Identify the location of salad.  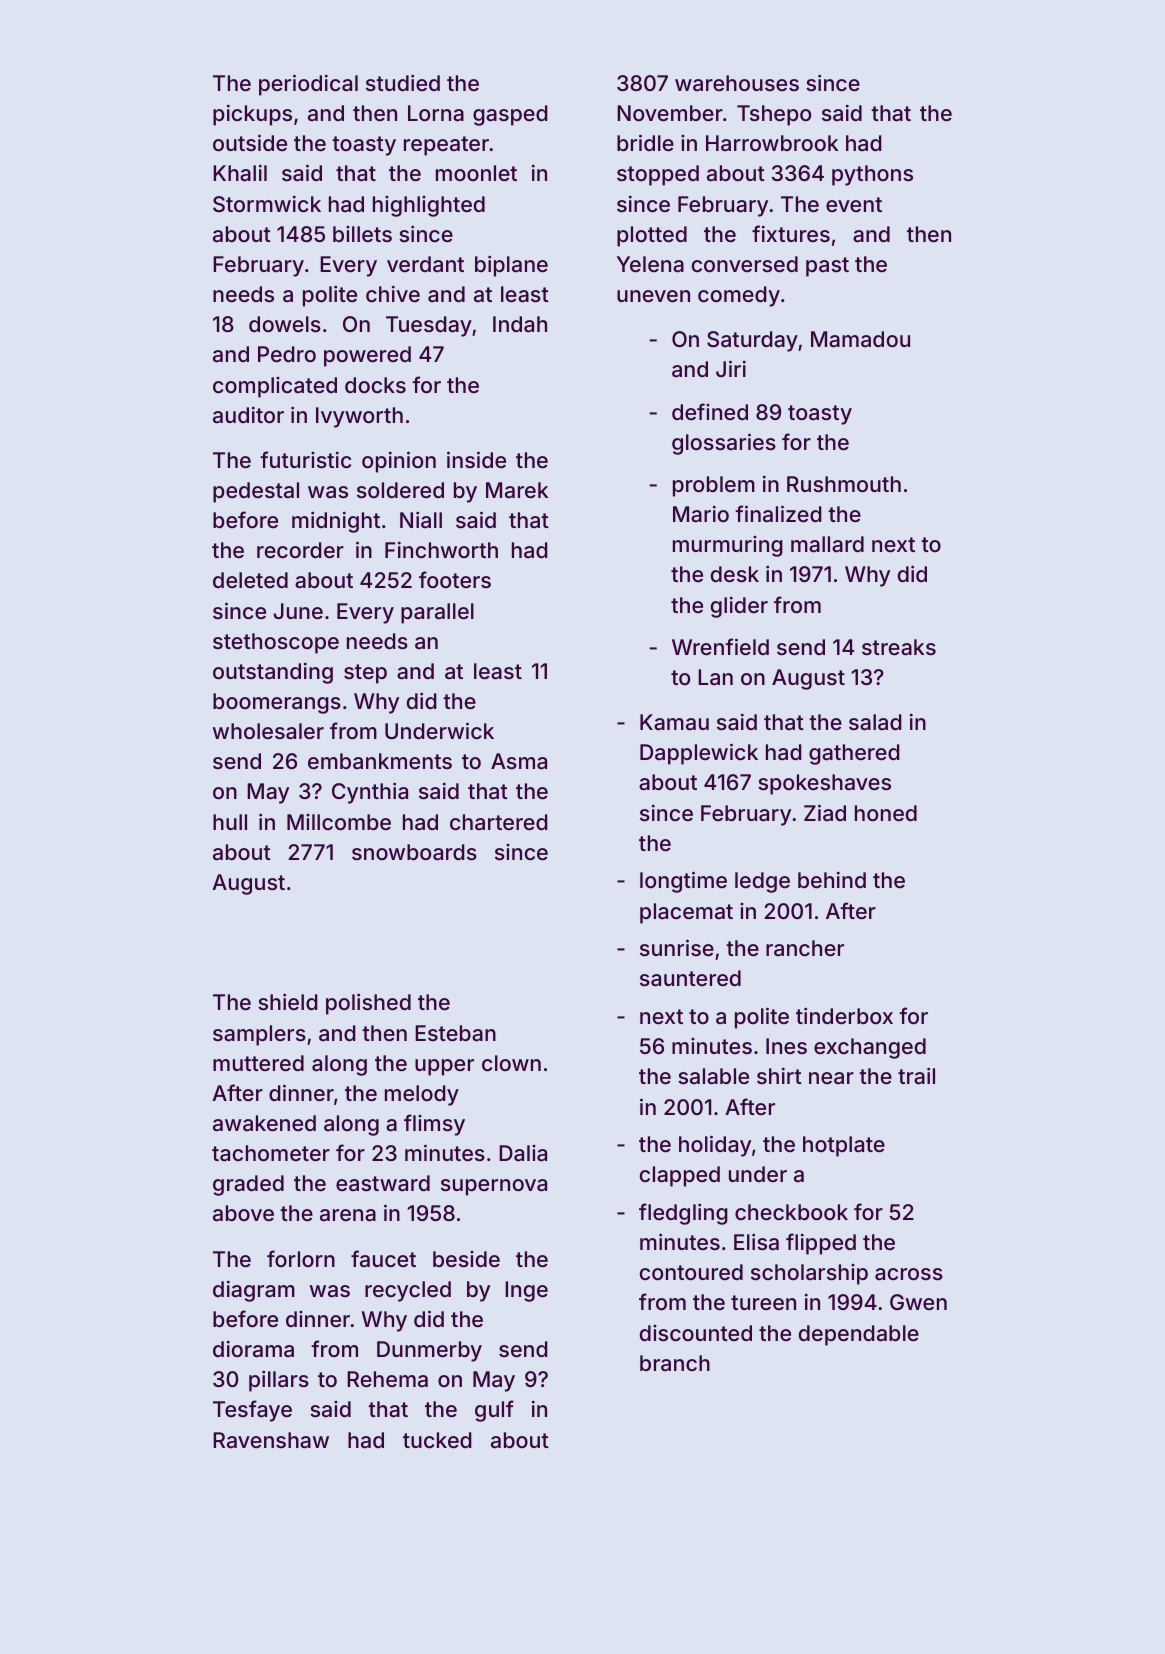
(875, 722).
